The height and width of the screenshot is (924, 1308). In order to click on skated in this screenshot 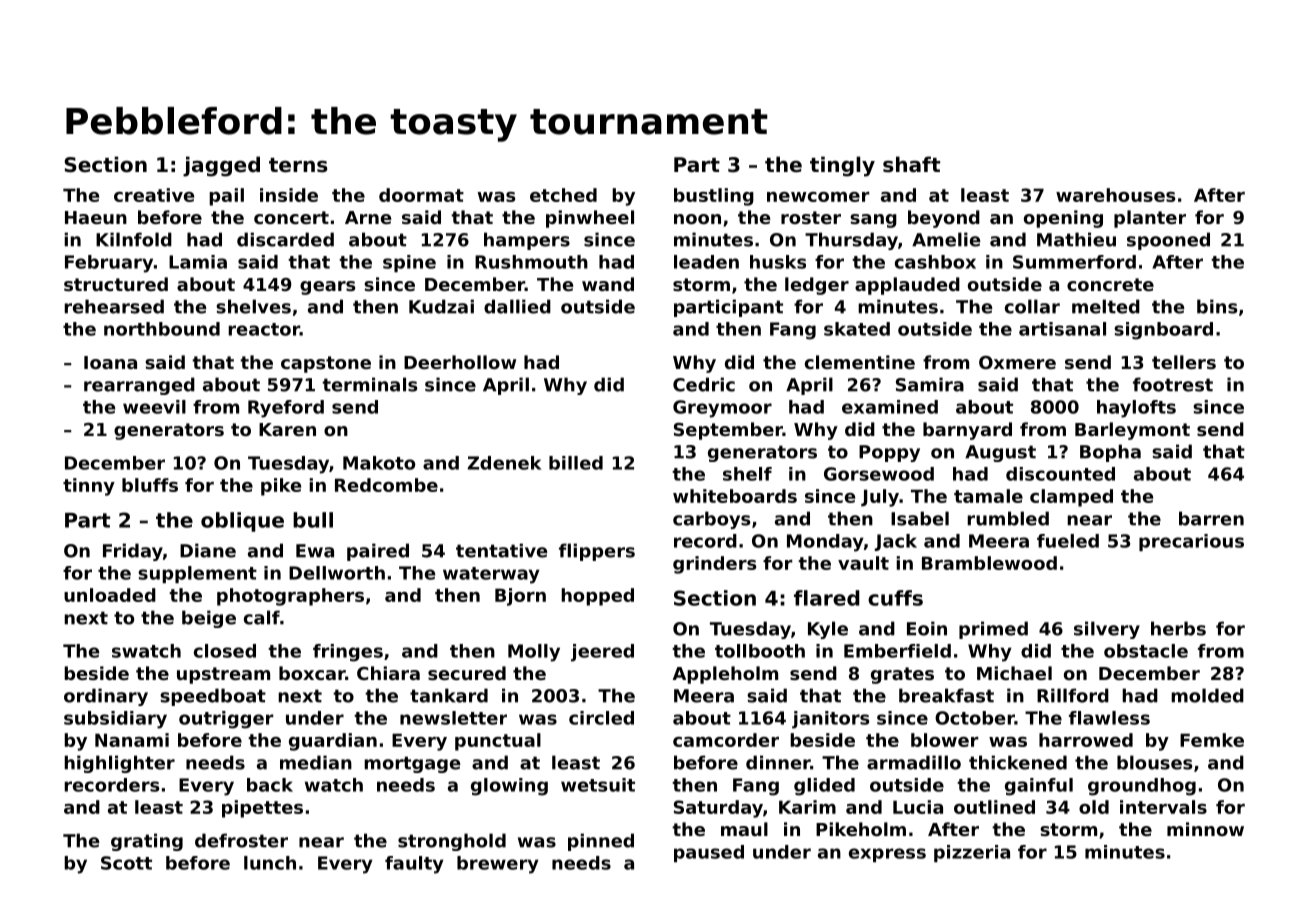, I will do `click(857, 329)`.
